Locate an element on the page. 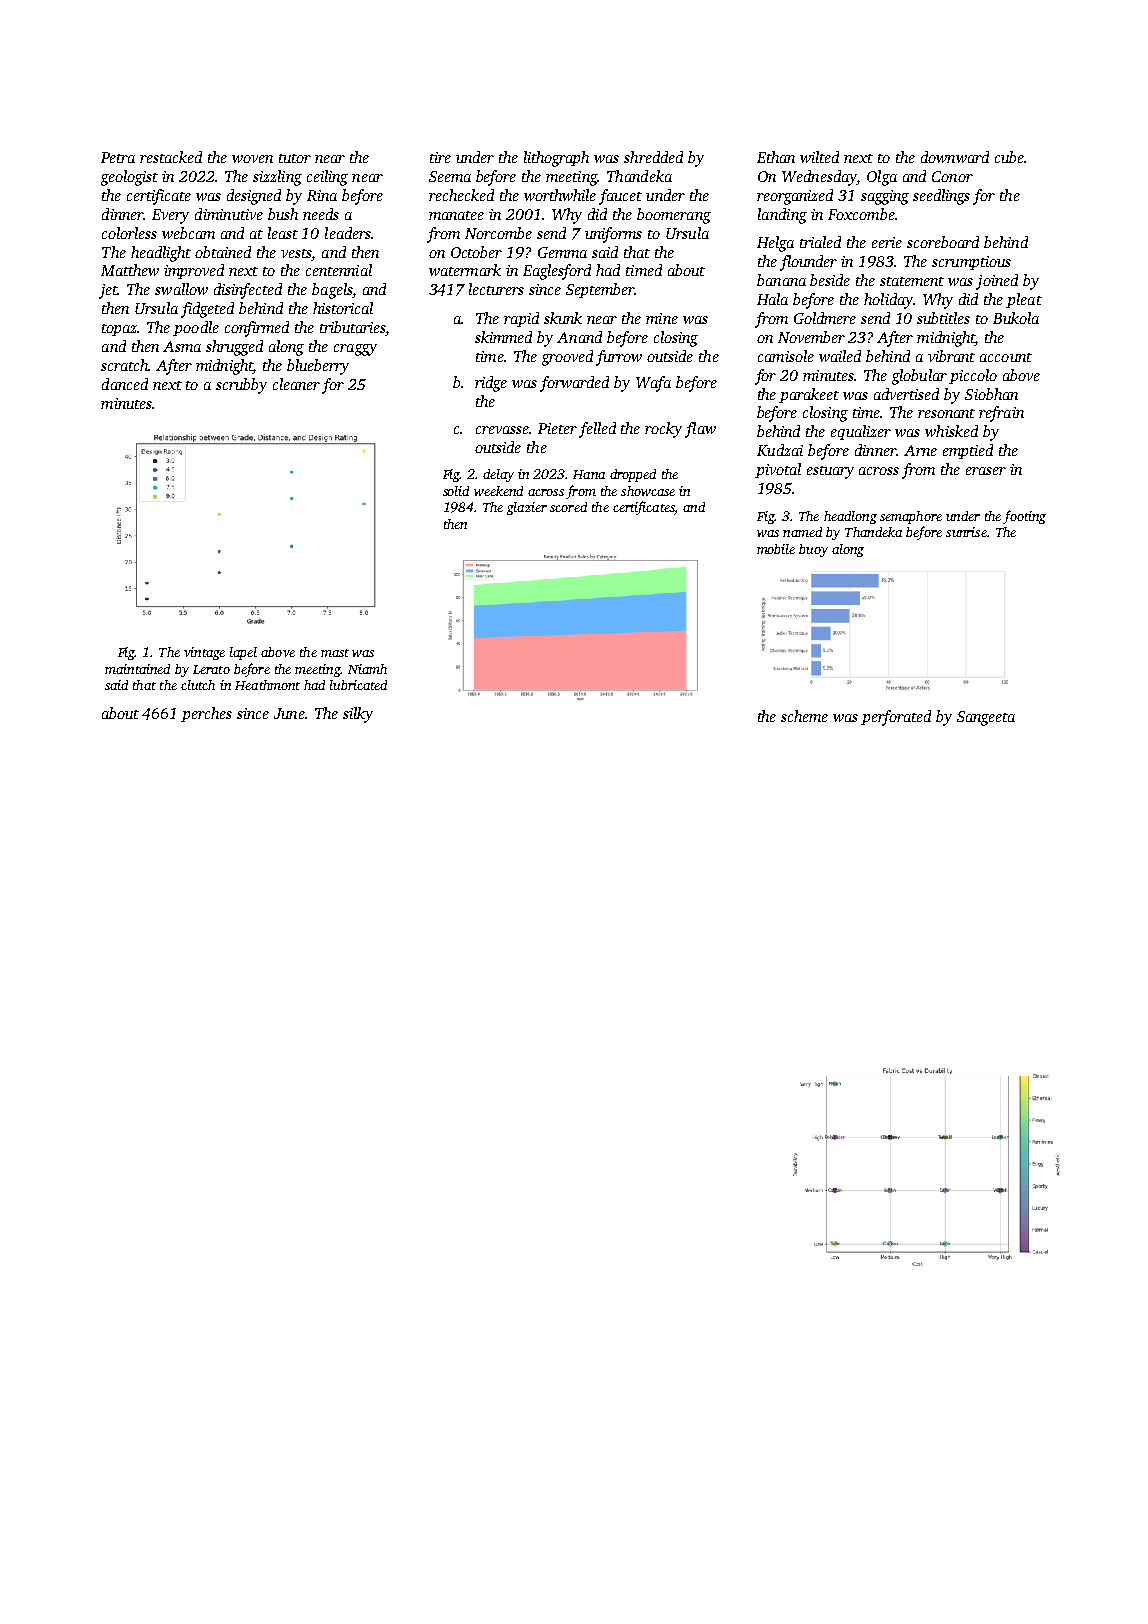 Image resolution: width=1148 pixels, height=1624 pixels. perforated is located at coordinates (896, 718).
